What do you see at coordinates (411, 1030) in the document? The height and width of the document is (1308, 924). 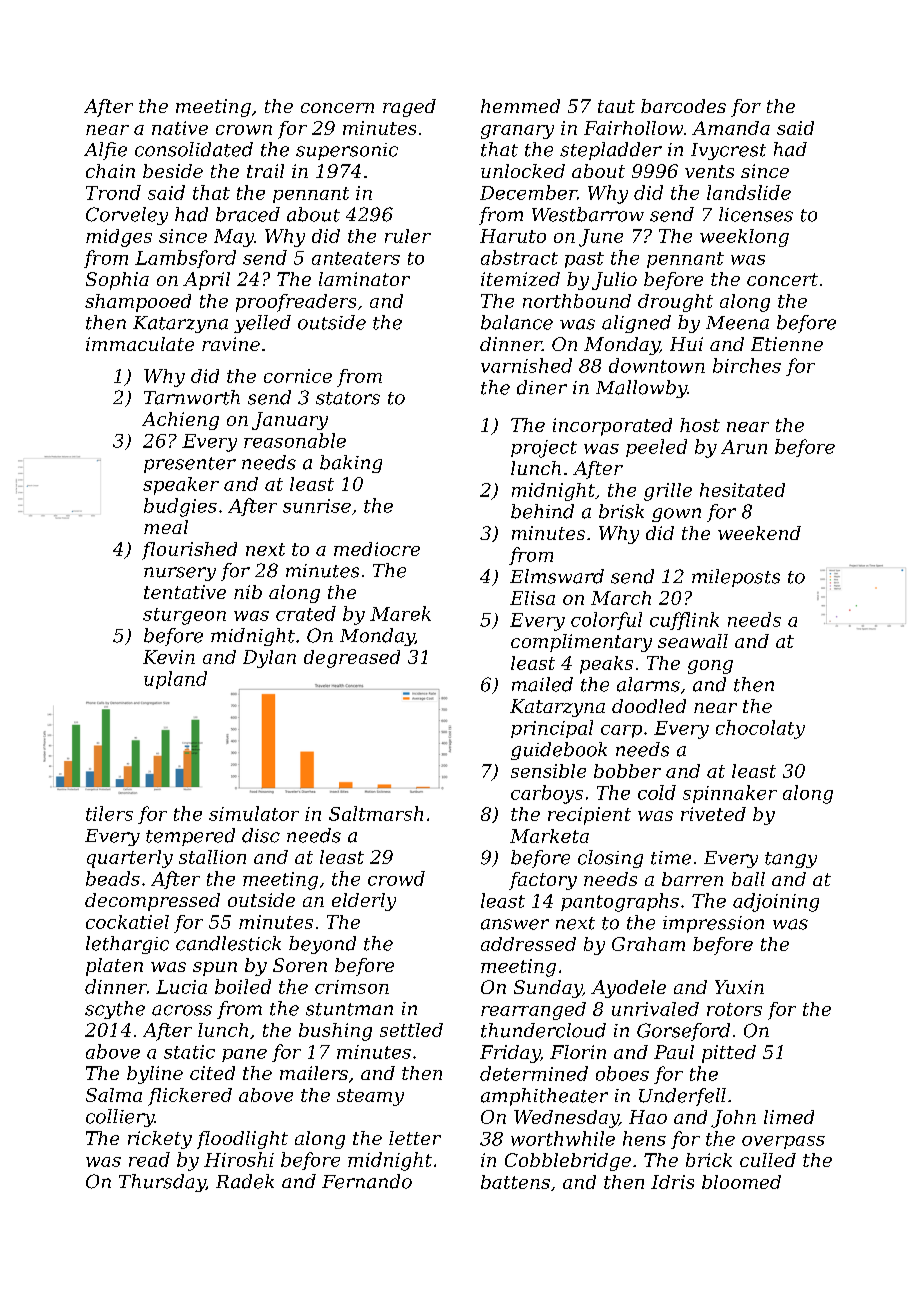 I see `settled` at bounding box center [411, 1030].
